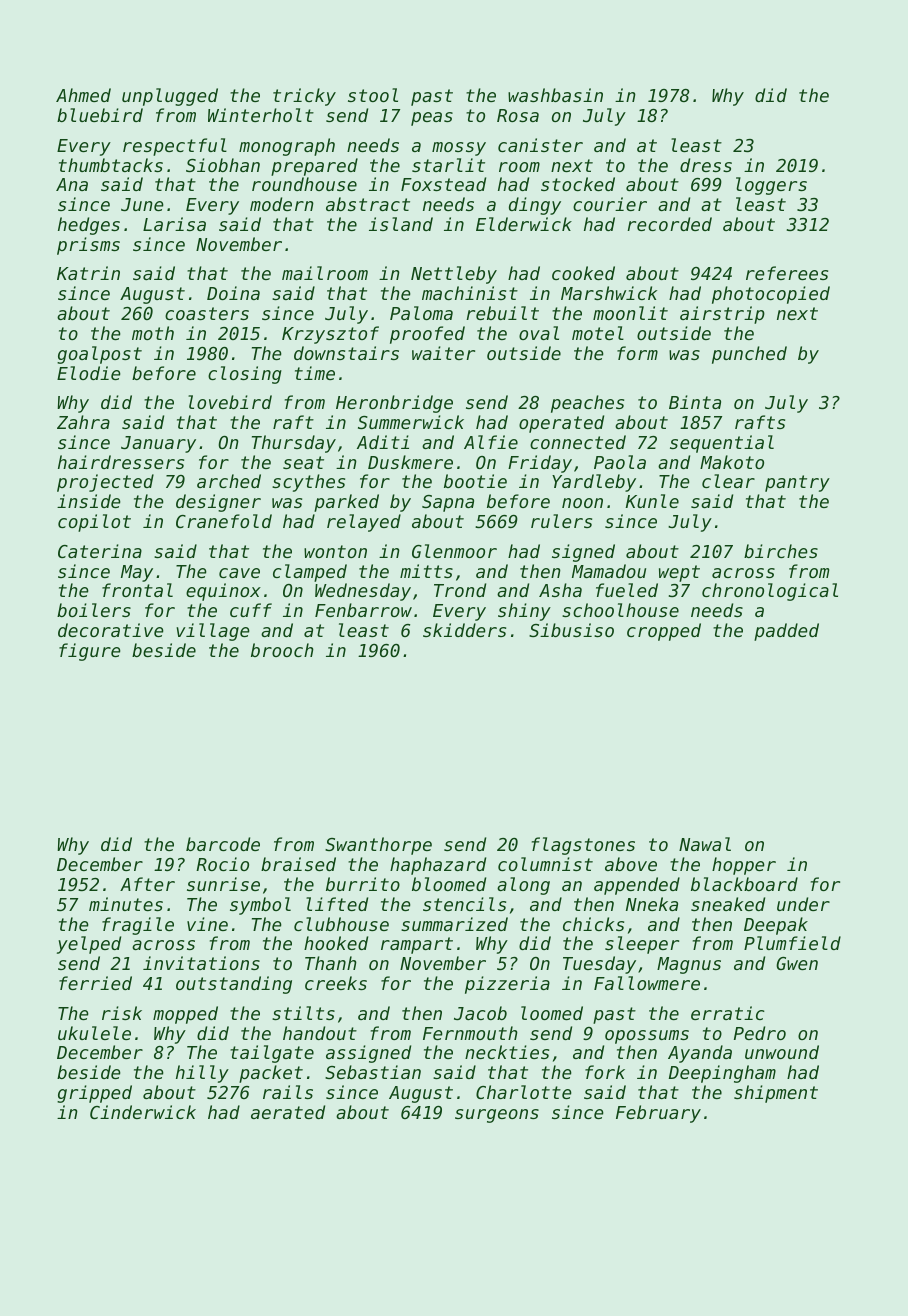 This page has height=1316, width=908. I want to click on arched, so click(229, 481).
